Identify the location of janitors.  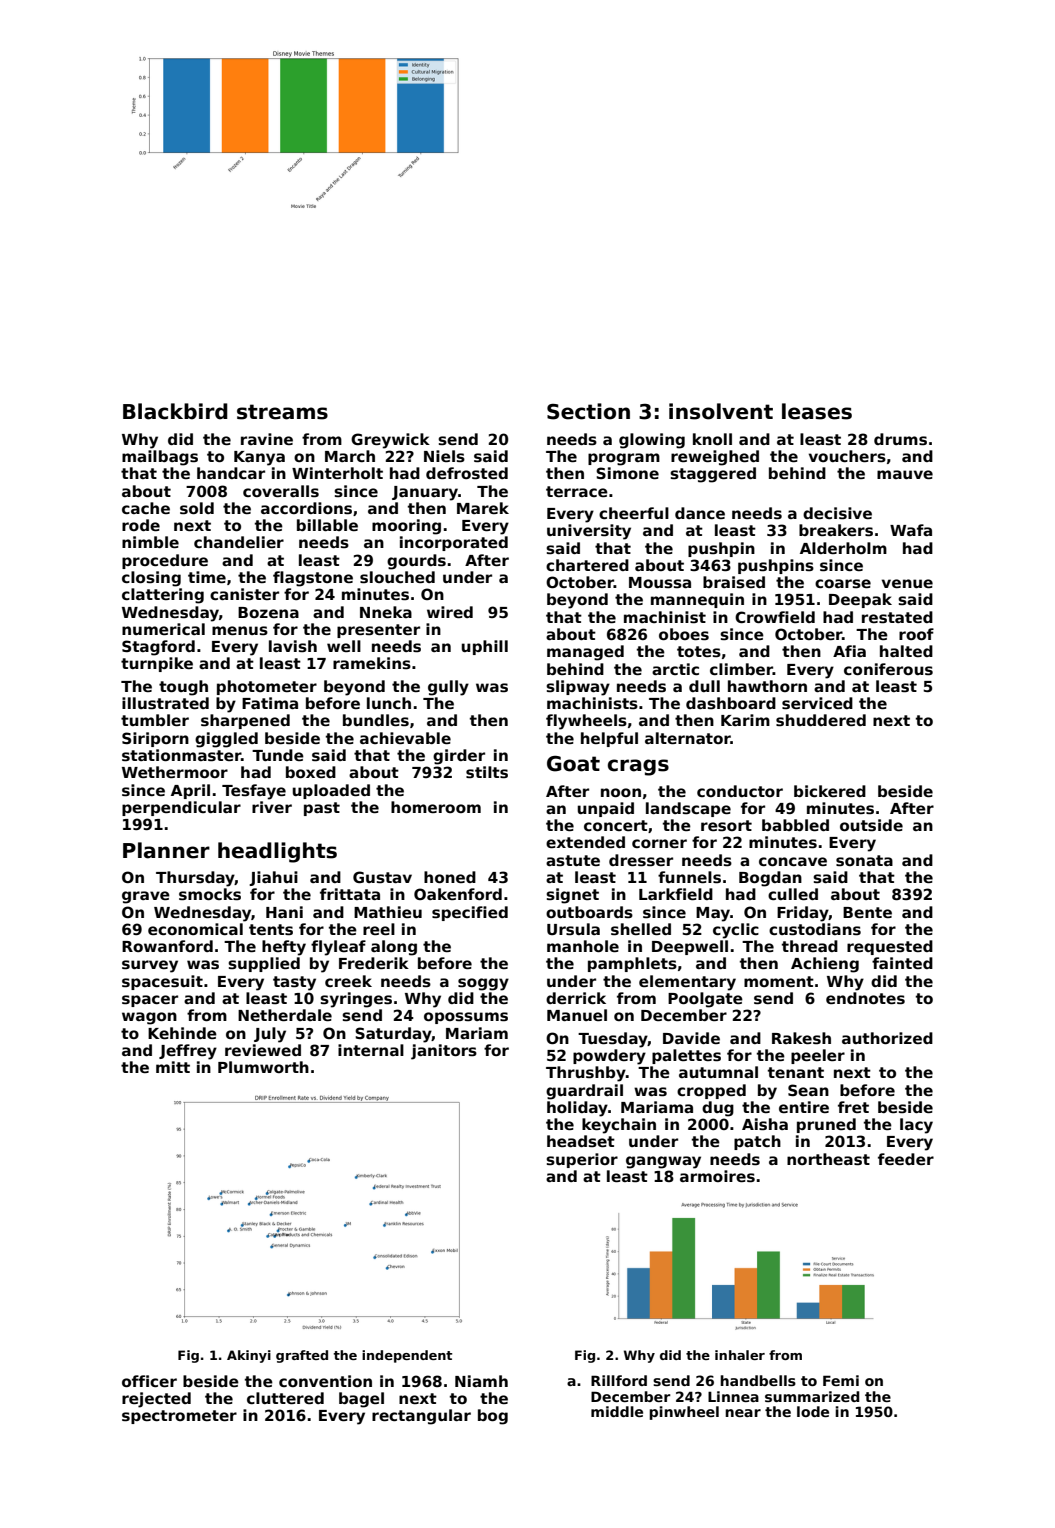
(444, 1052).
